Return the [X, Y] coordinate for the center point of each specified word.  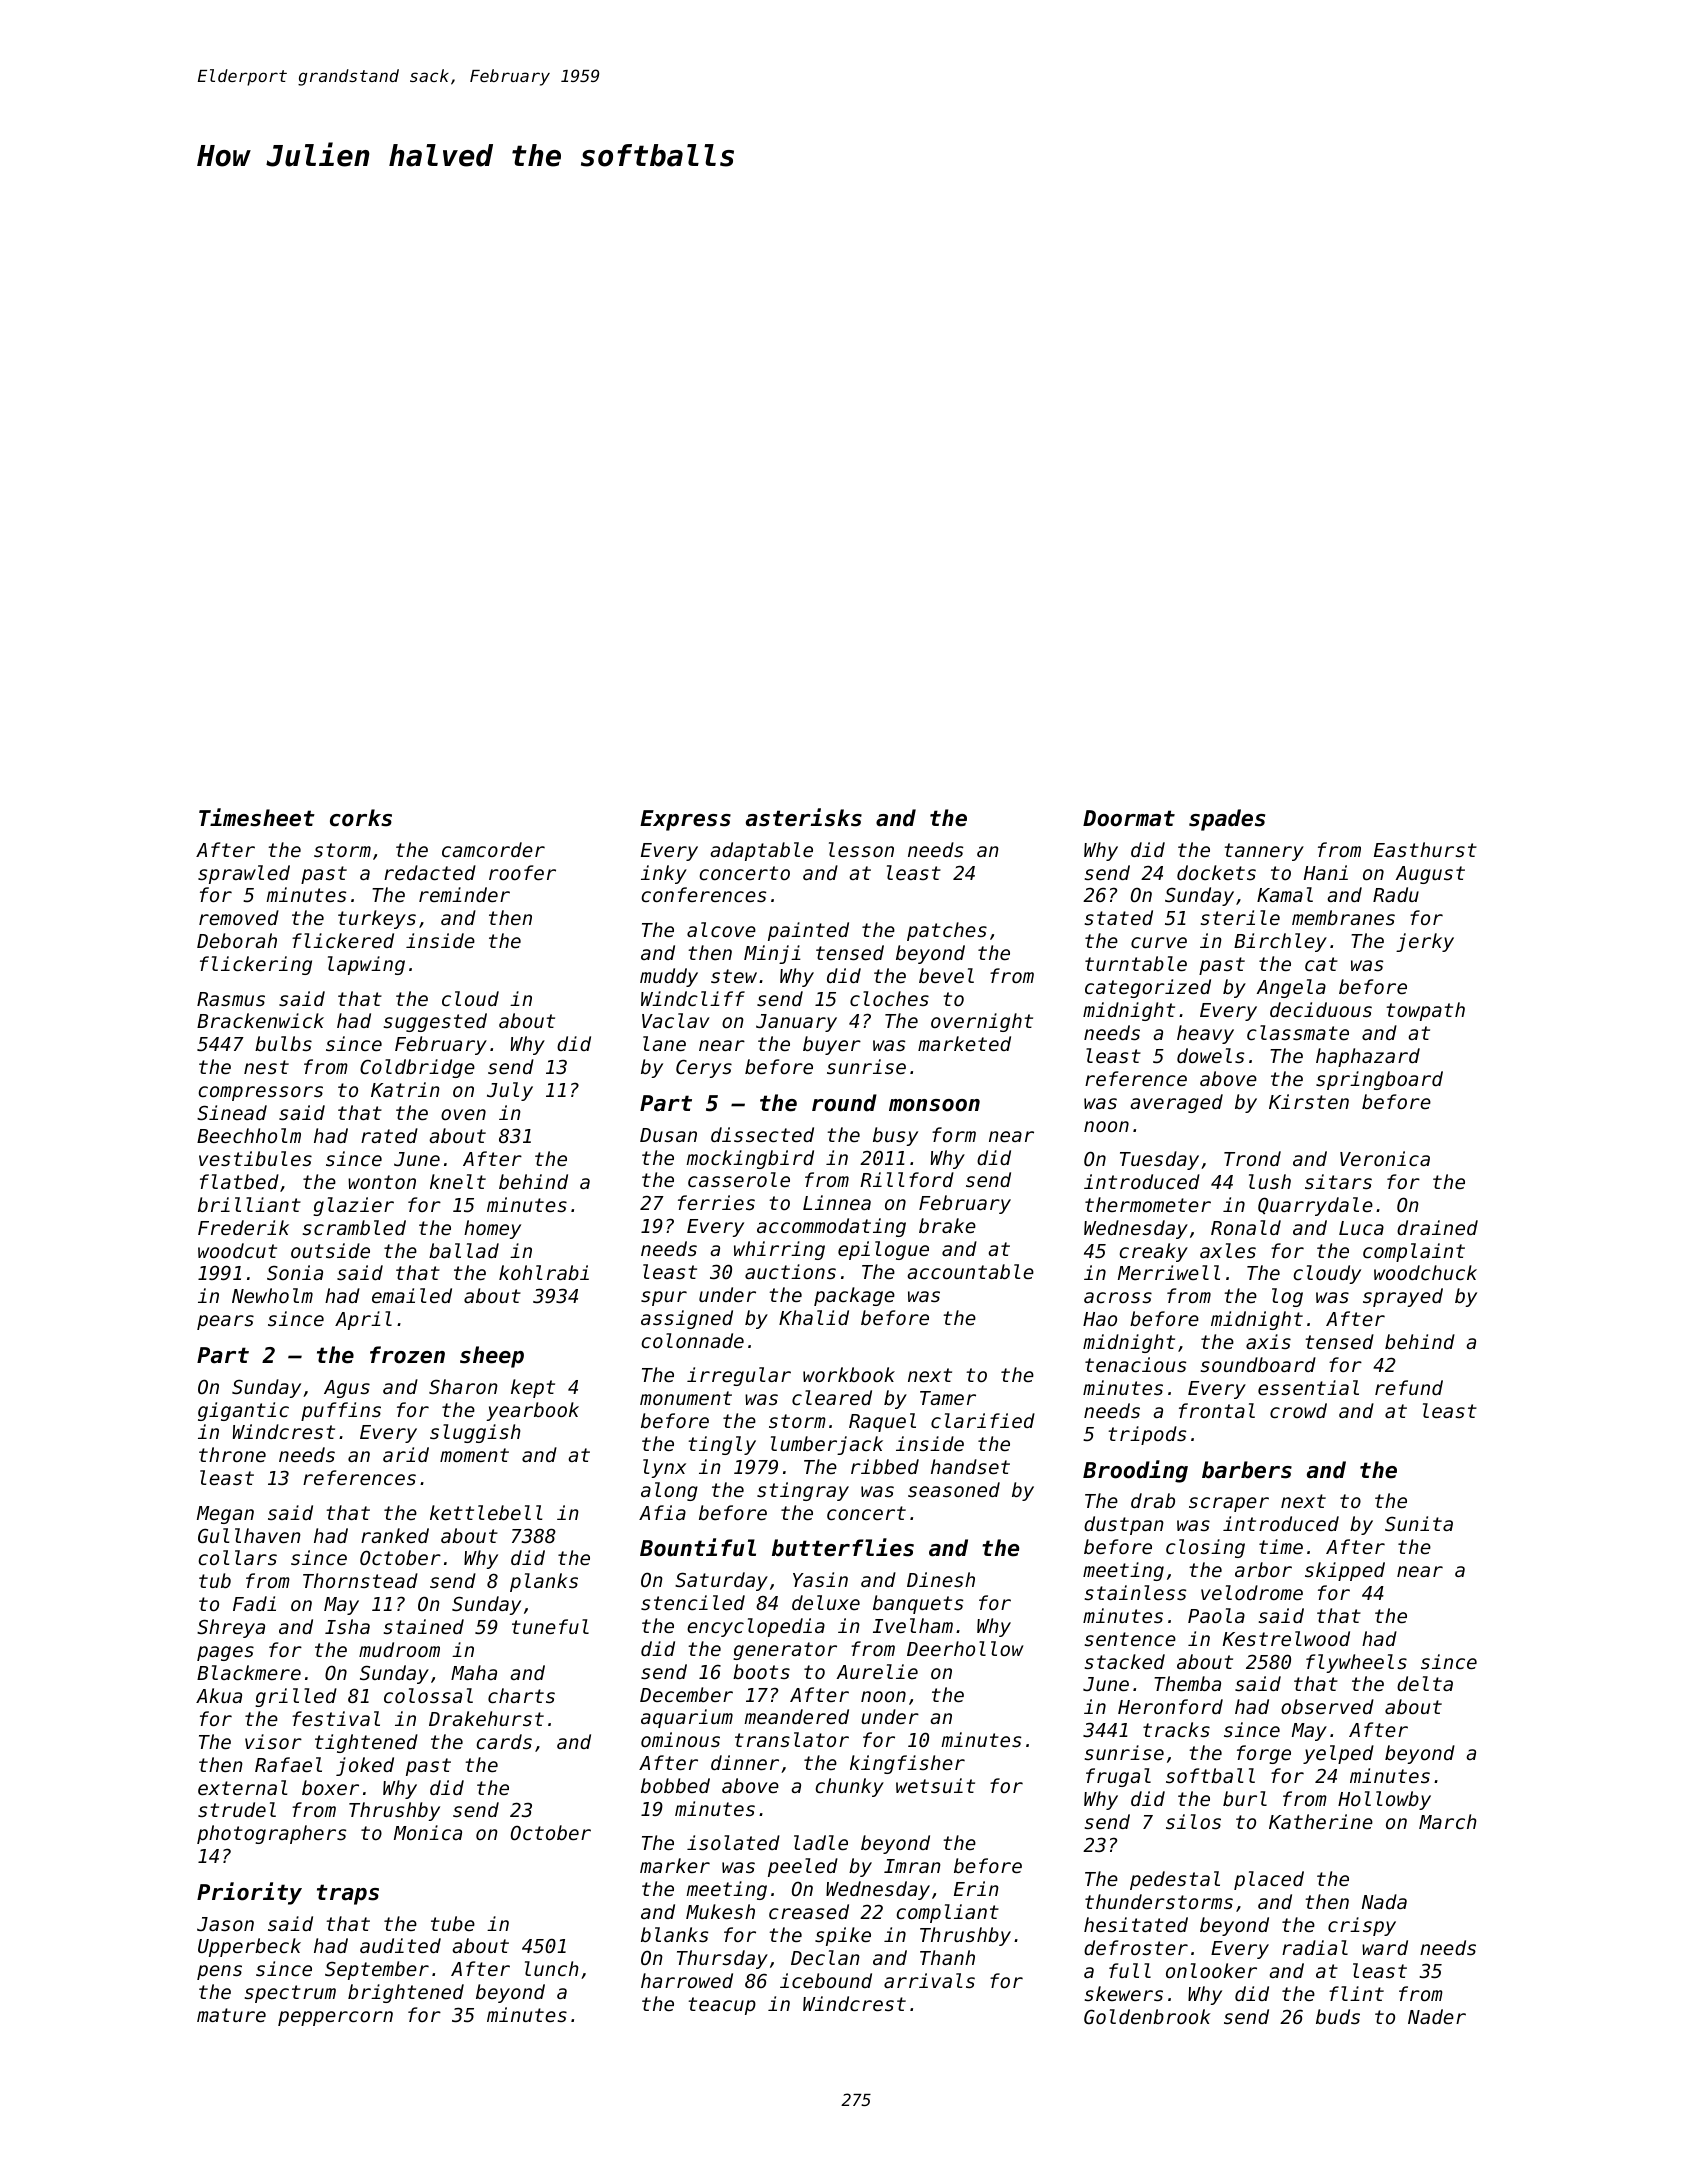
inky [664, 874]
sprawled [244, 874]
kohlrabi [544, 1272]
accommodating [831, 1227]
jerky [1425, 942]
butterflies [843, 1547]
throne [232, 1454]
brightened [406, 1993]
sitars [1338, 1181]
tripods [1147, 1435]
